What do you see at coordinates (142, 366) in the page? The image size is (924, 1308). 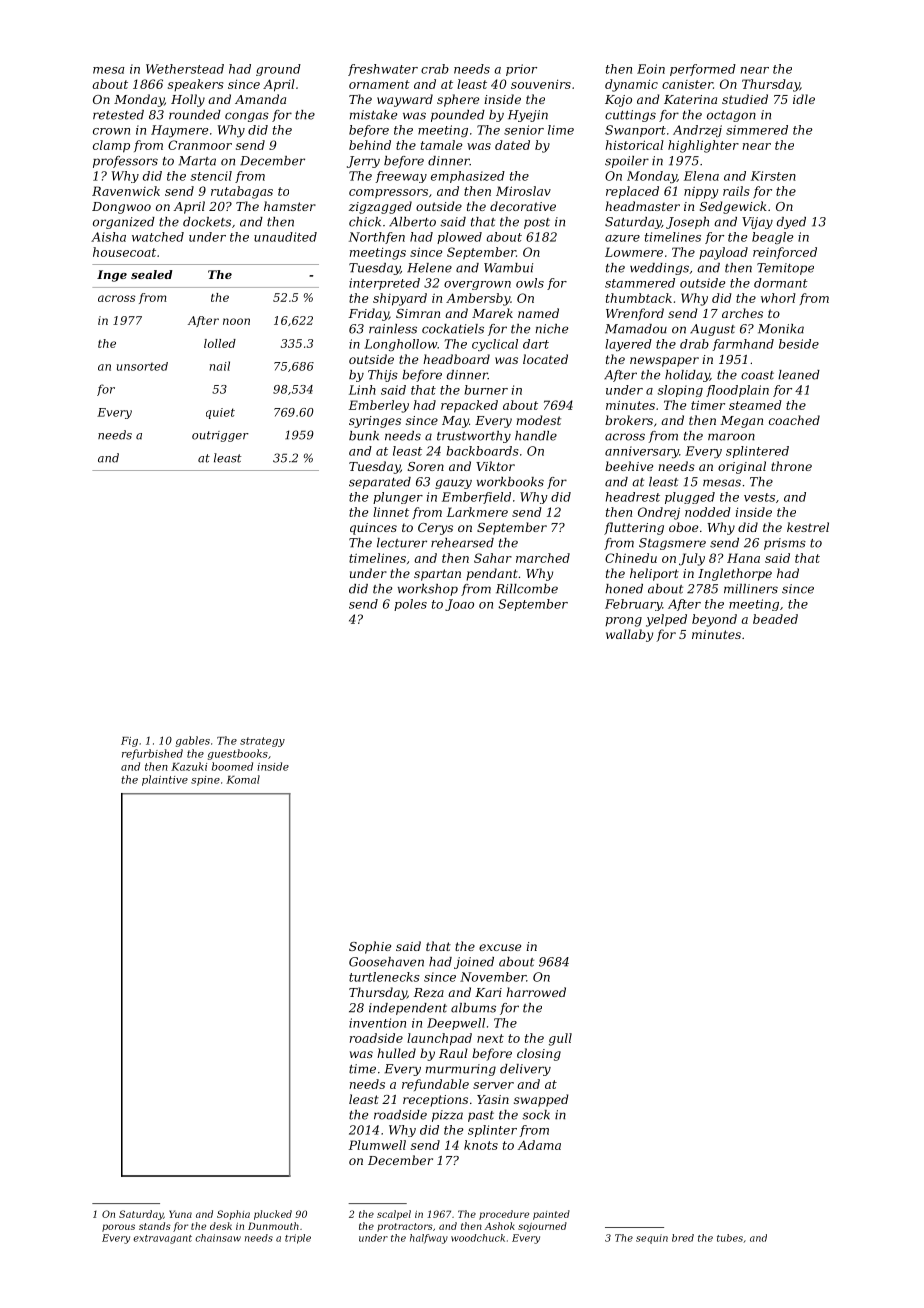 I see `unsorted` at bounding box center [142, 366].
